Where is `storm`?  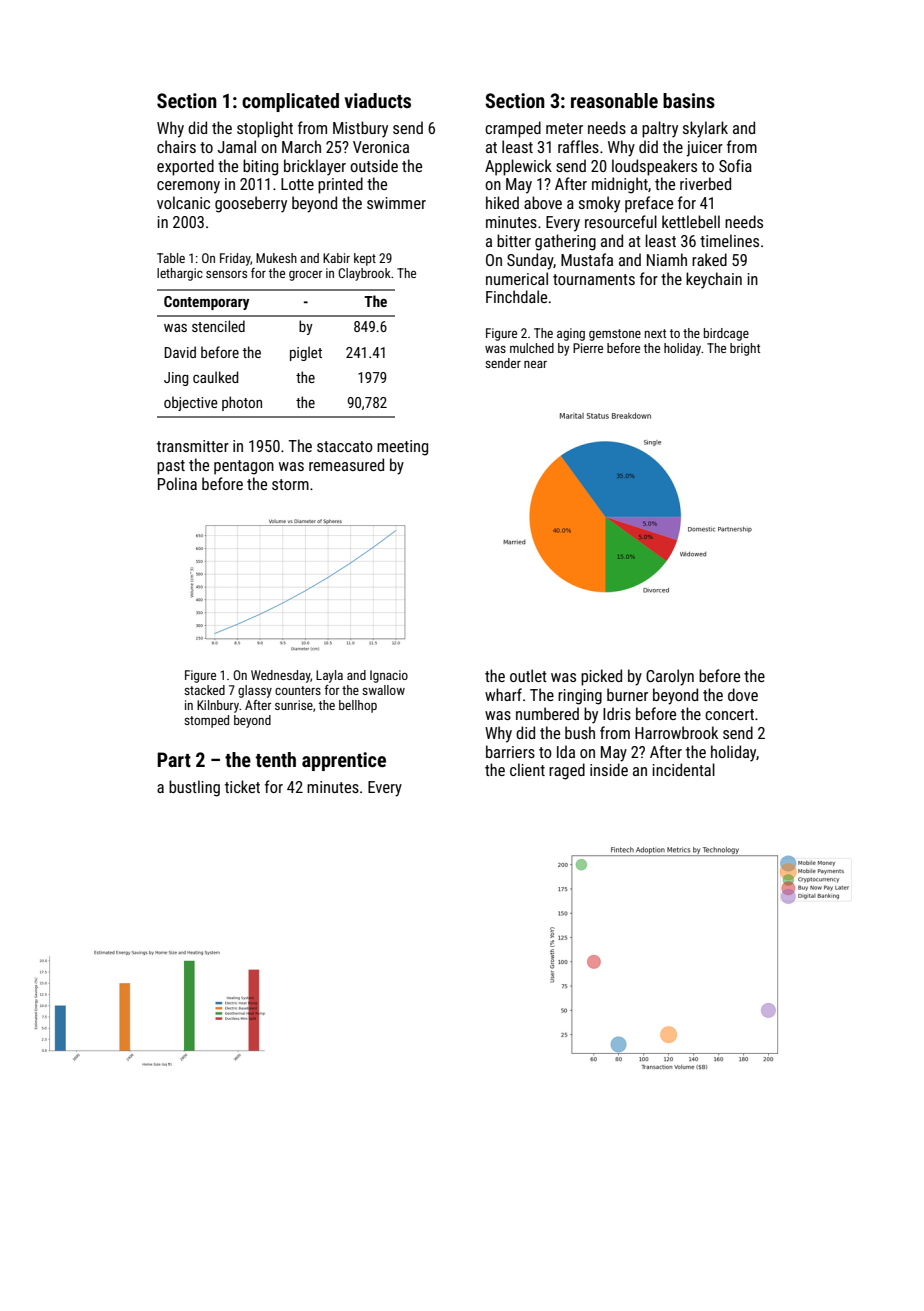
storm is located at coordinates (290, 484).
